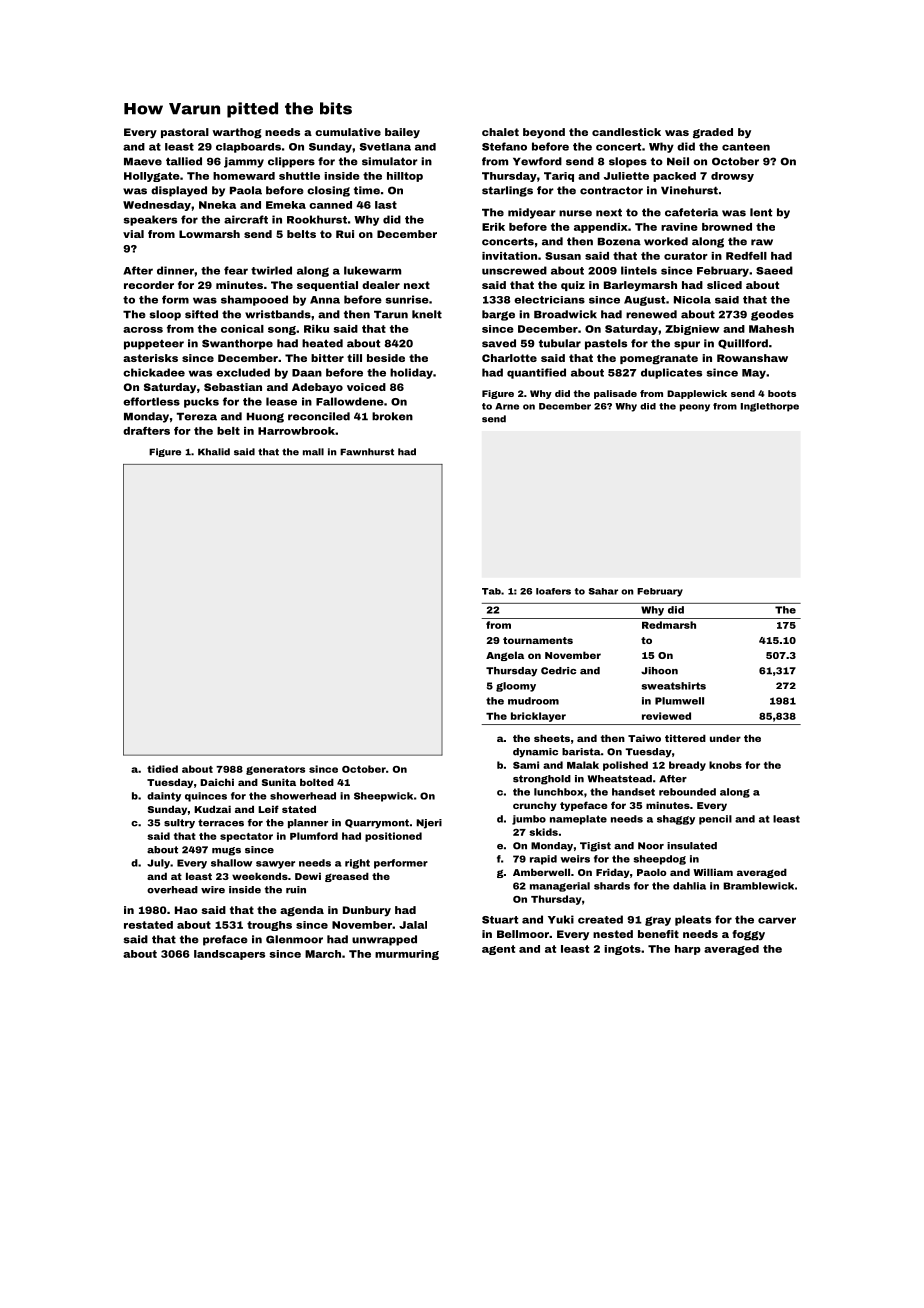  I want to click on Fawnhurst, so click(367, 452).
